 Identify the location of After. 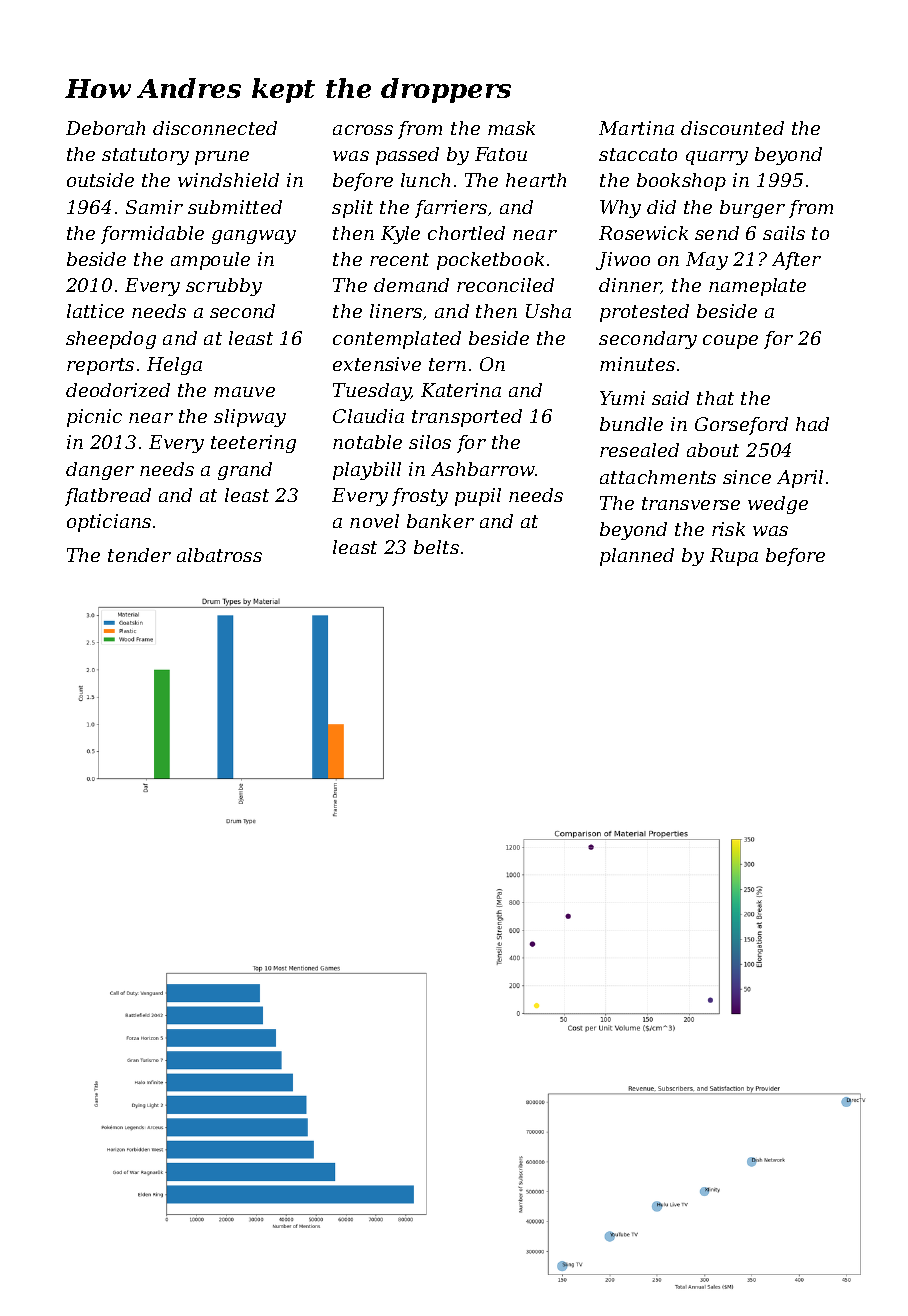
(796, 261).
